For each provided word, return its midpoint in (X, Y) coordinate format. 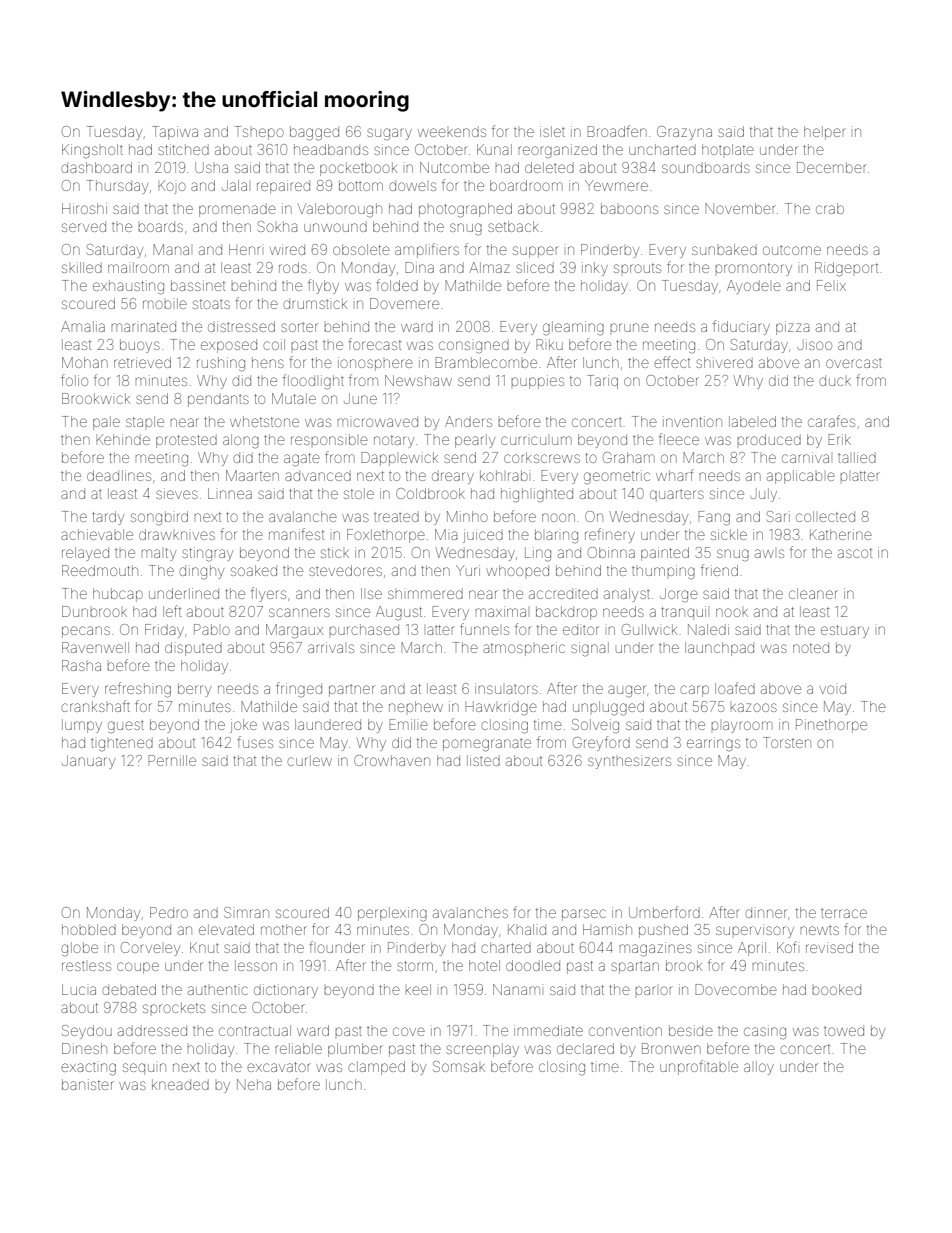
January (88, 762)
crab (830, 208)
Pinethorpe (831, 726)
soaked (254, 570)
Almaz (489, 267)
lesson (256, 965)
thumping (663, 572)
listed (483, 760)
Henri (245, 249)
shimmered (425, 593)
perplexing (392, 914)
